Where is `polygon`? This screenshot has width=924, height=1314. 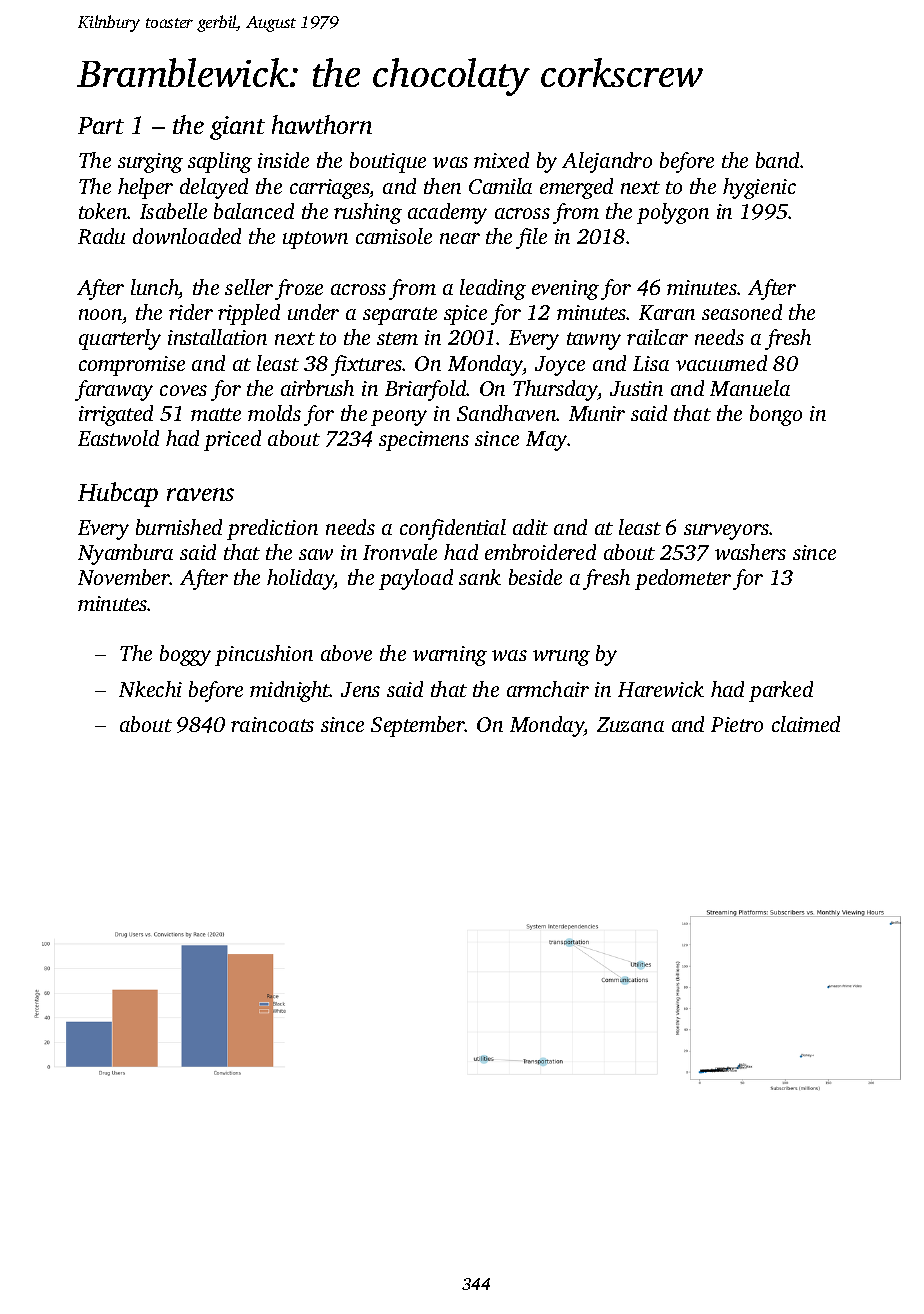
polygon is located at coordinates (673, 213).
